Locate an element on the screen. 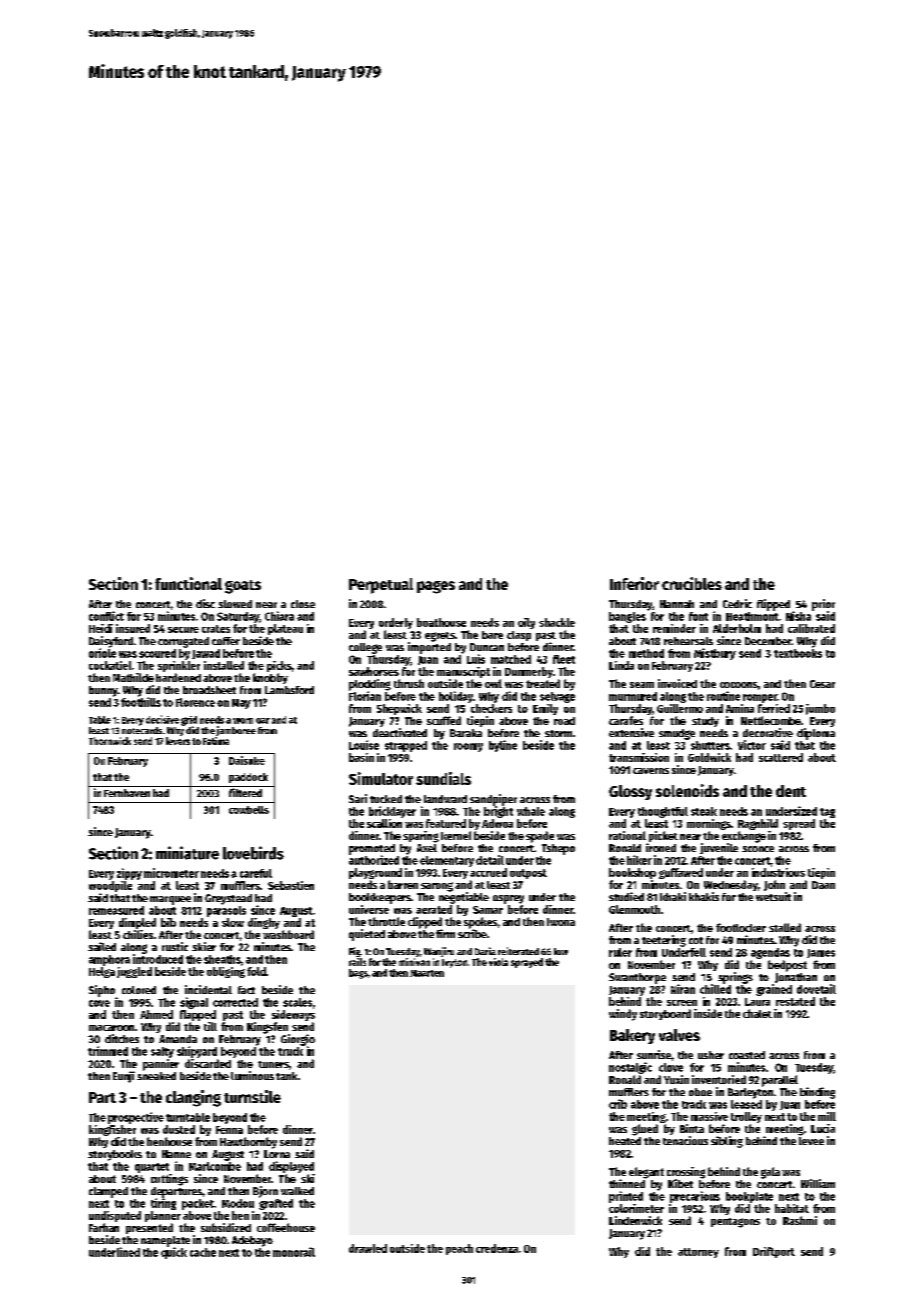 The height and width of the screenshot is (1308, 924). December is located at coordinates (768, 641).
